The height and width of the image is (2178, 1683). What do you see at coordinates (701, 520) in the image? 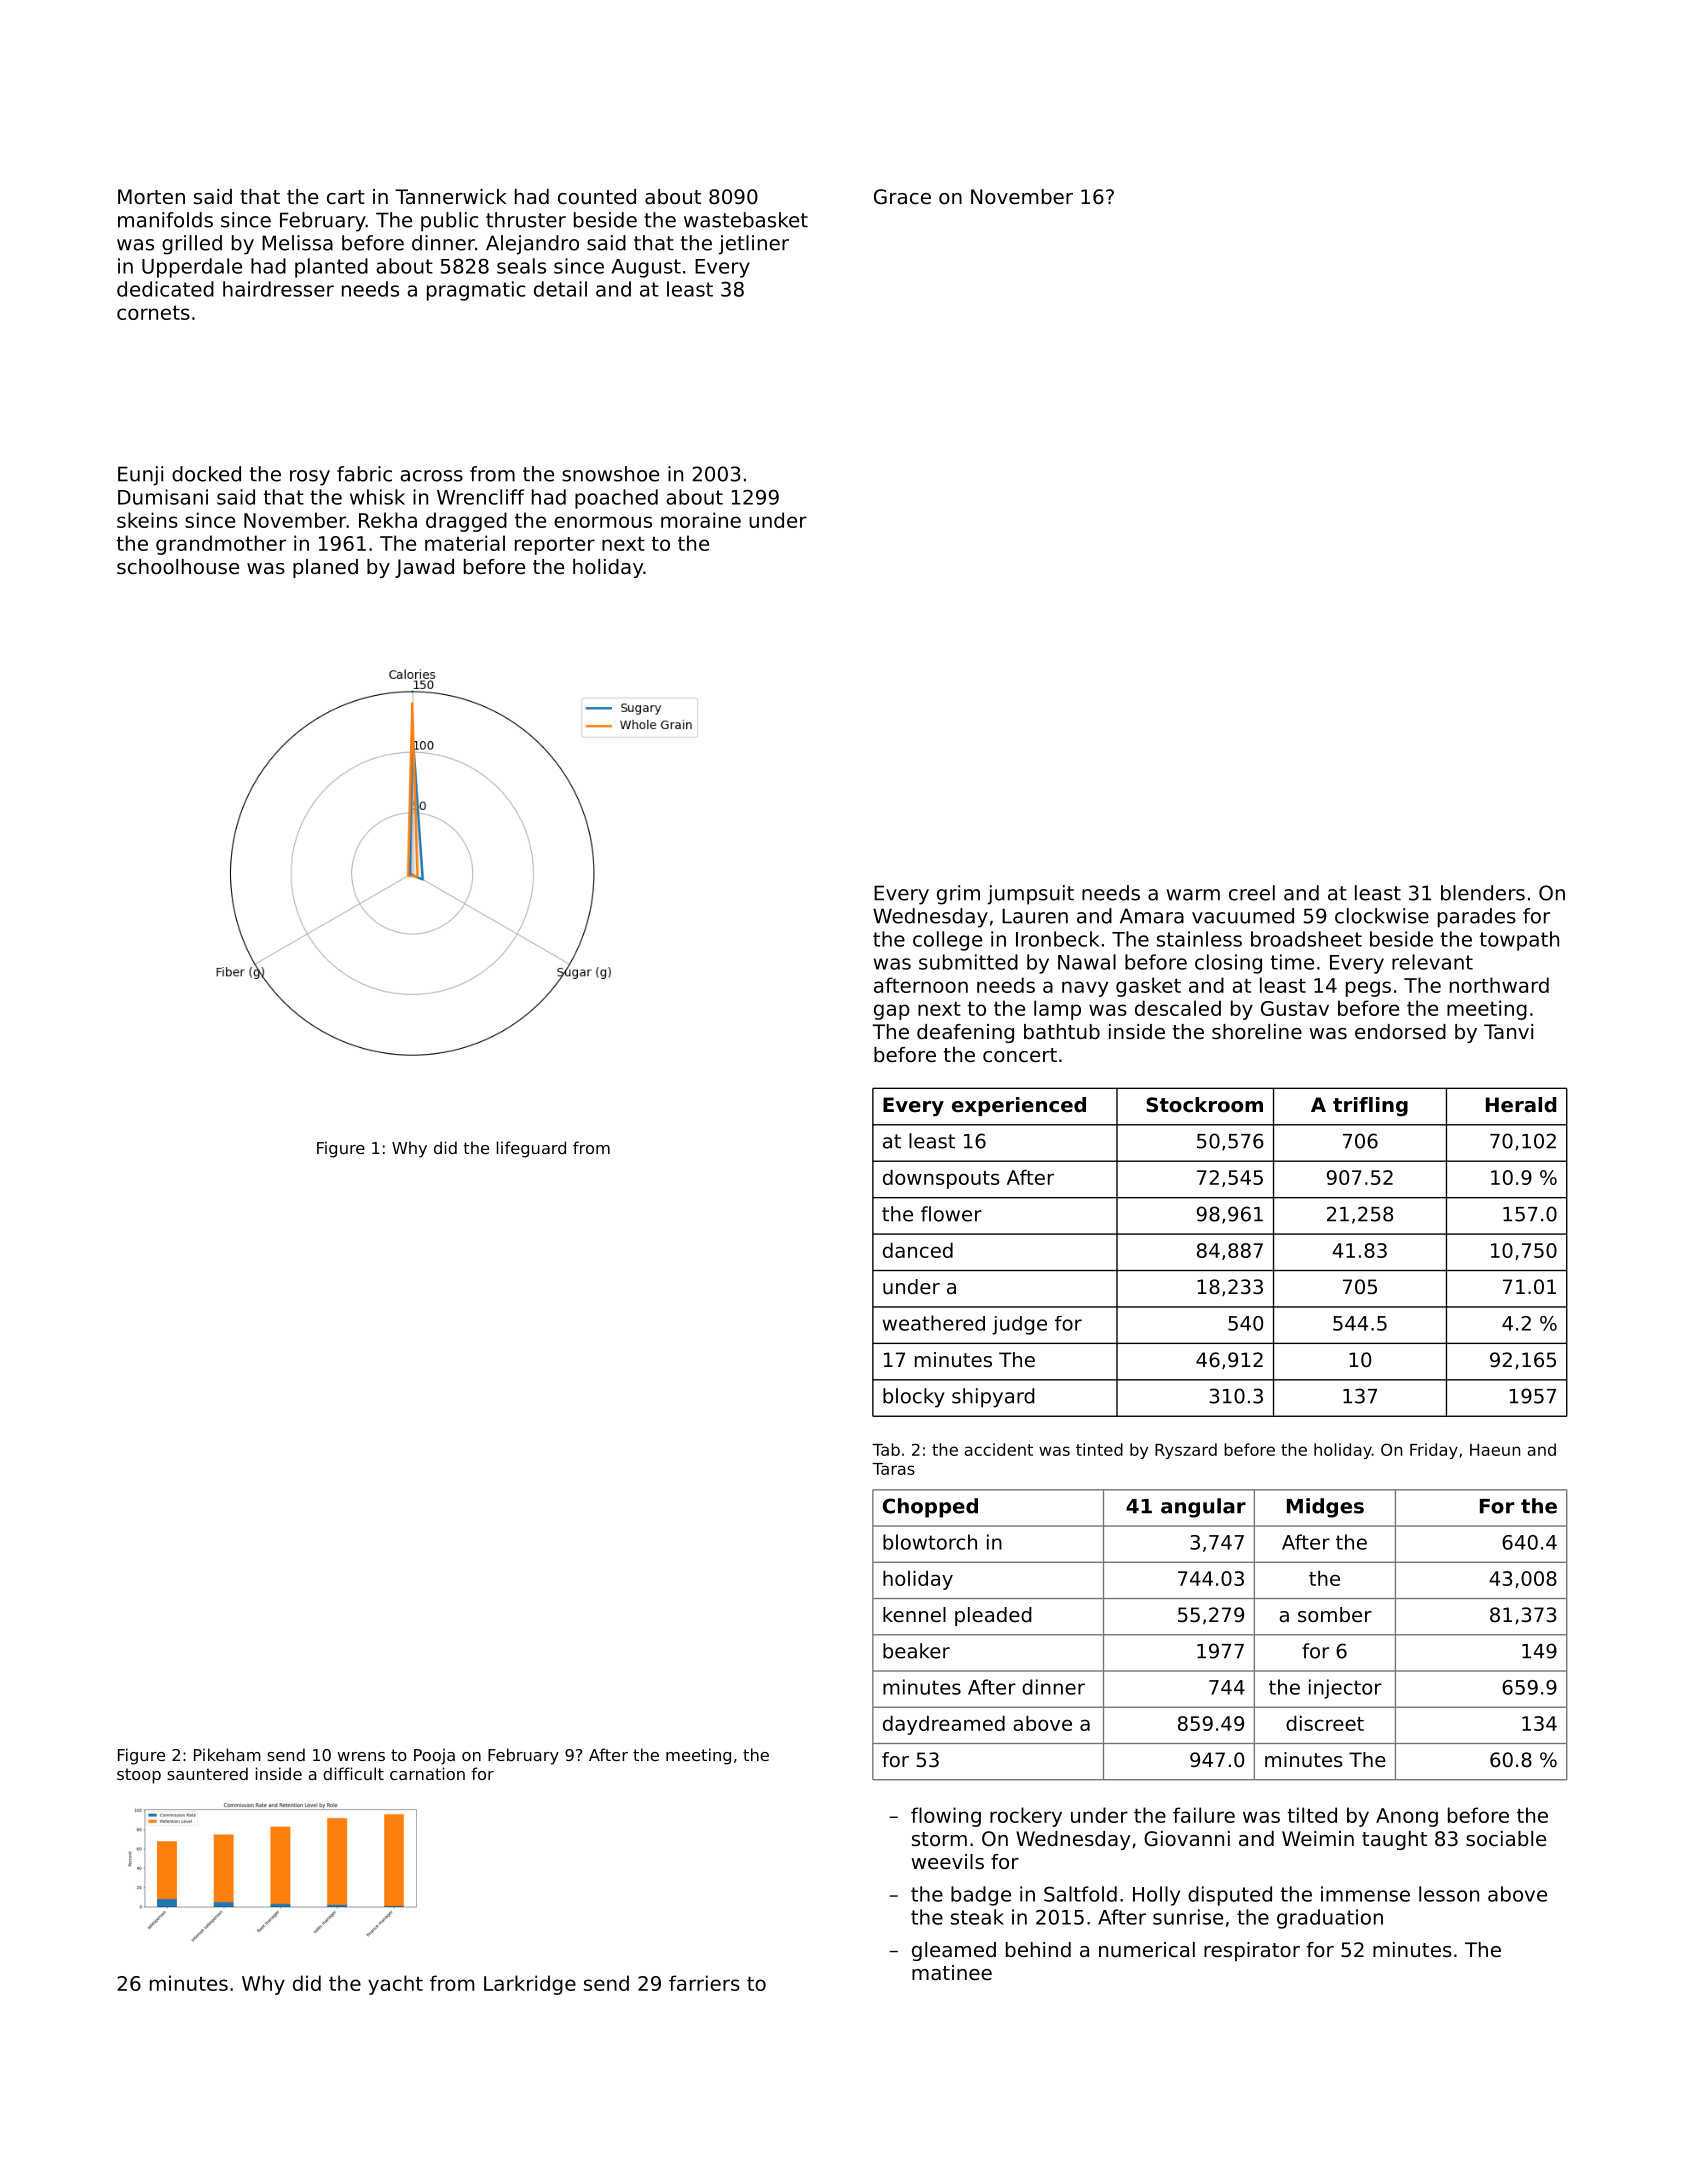
I see `moraine` at bounding box center [701, 520].
